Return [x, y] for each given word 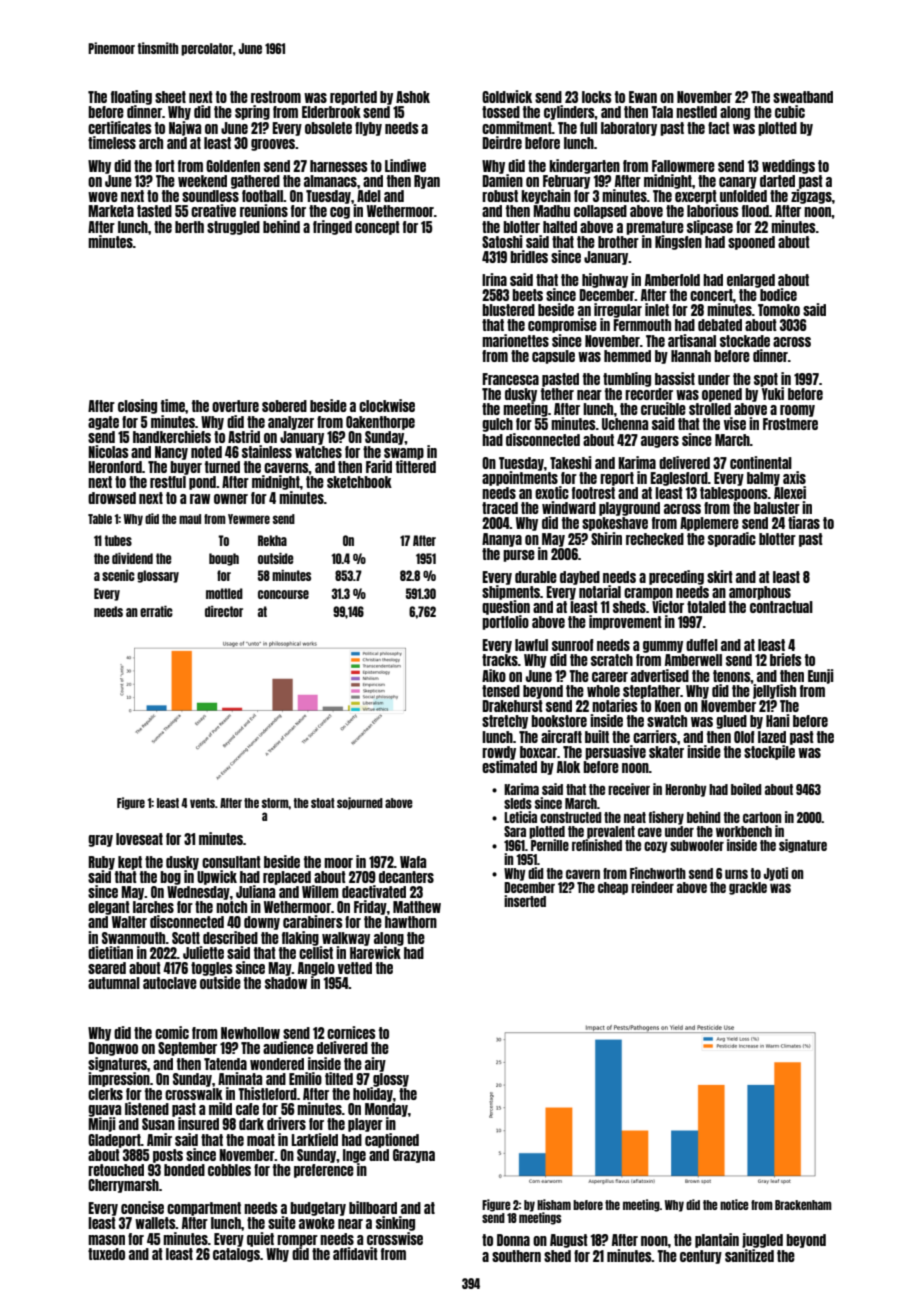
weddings [788, 166]
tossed [501, 112]
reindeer [652, 887]
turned [222, 467]
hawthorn [411, 922]
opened [722, 395]
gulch [497, 425]
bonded [184, 1170]
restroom [276, 97]
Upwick [217, 877]
